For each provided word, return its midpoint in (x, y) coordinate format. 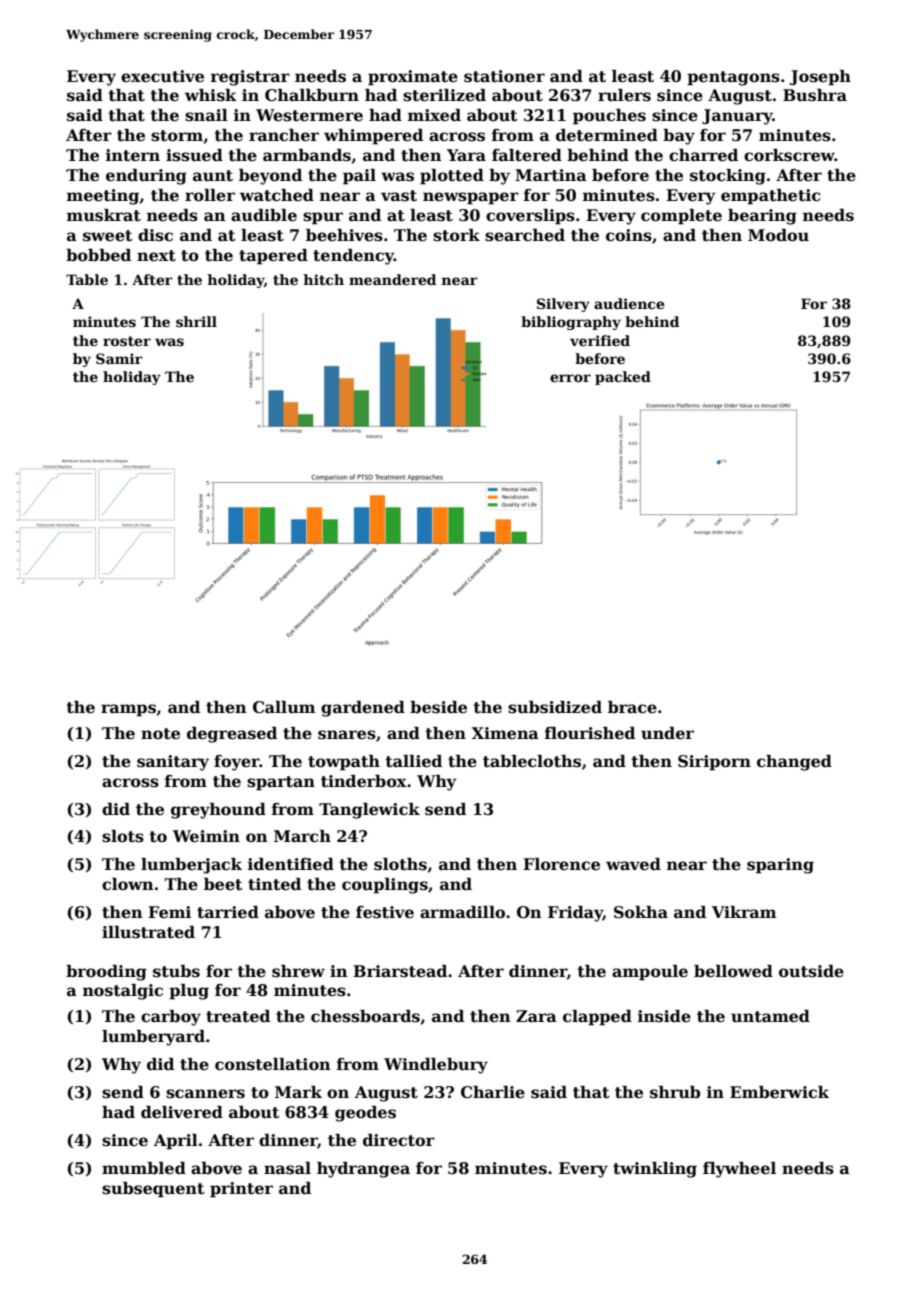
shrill (196, 321)
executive (162, 76)
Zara (536, 1016)
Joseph (820, 78)
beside (438, 707)
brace (632, 707)
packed (623, 378)
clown (128, 884)
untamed (770, 1016)
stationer (504, 76)
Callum (284, 707)
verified (600, 340)
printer (241, 1190)
